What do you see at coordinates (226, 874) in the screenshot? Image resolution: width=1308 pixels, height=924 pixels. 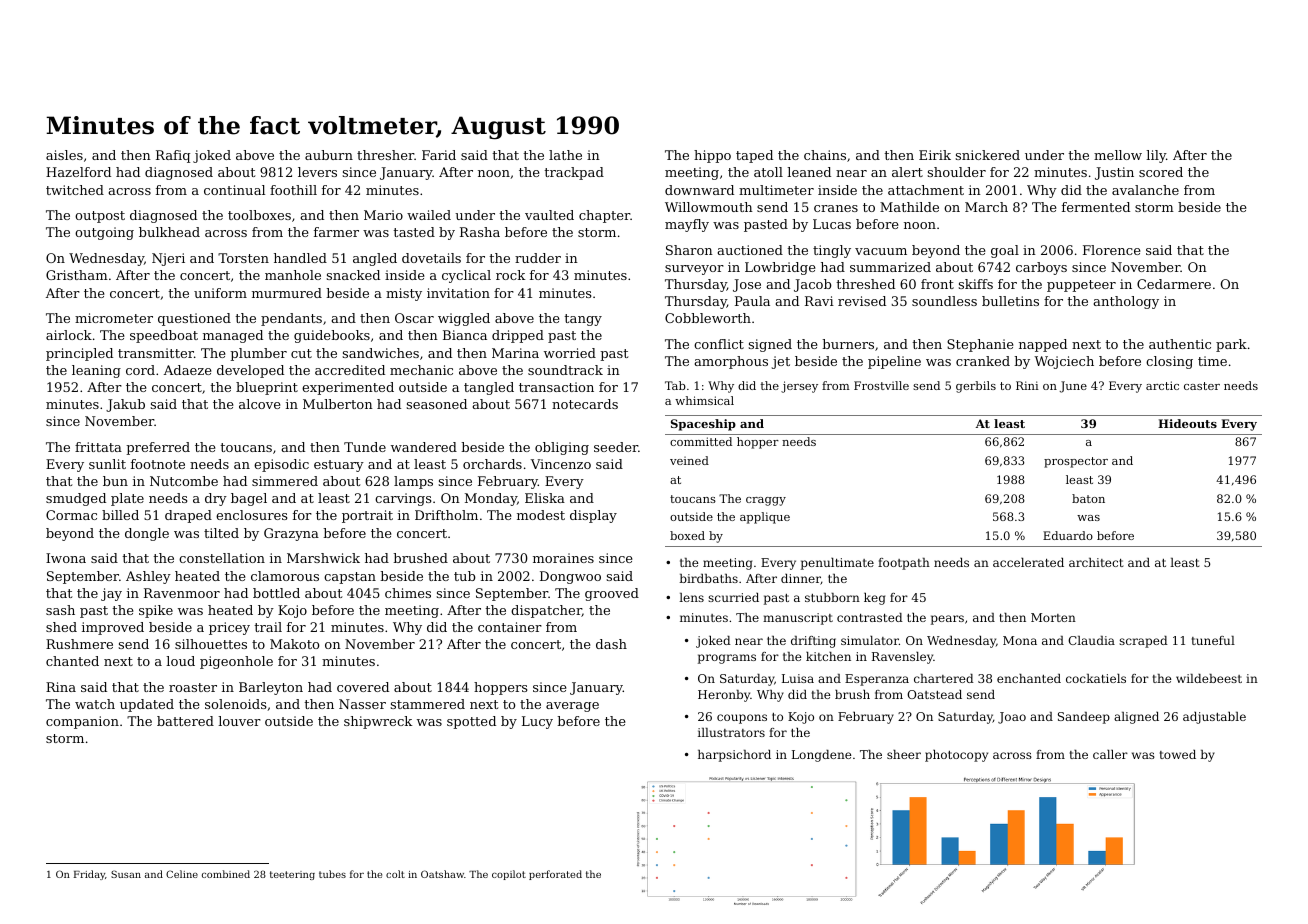 I see `combined` at bounding box center [226, 874].
